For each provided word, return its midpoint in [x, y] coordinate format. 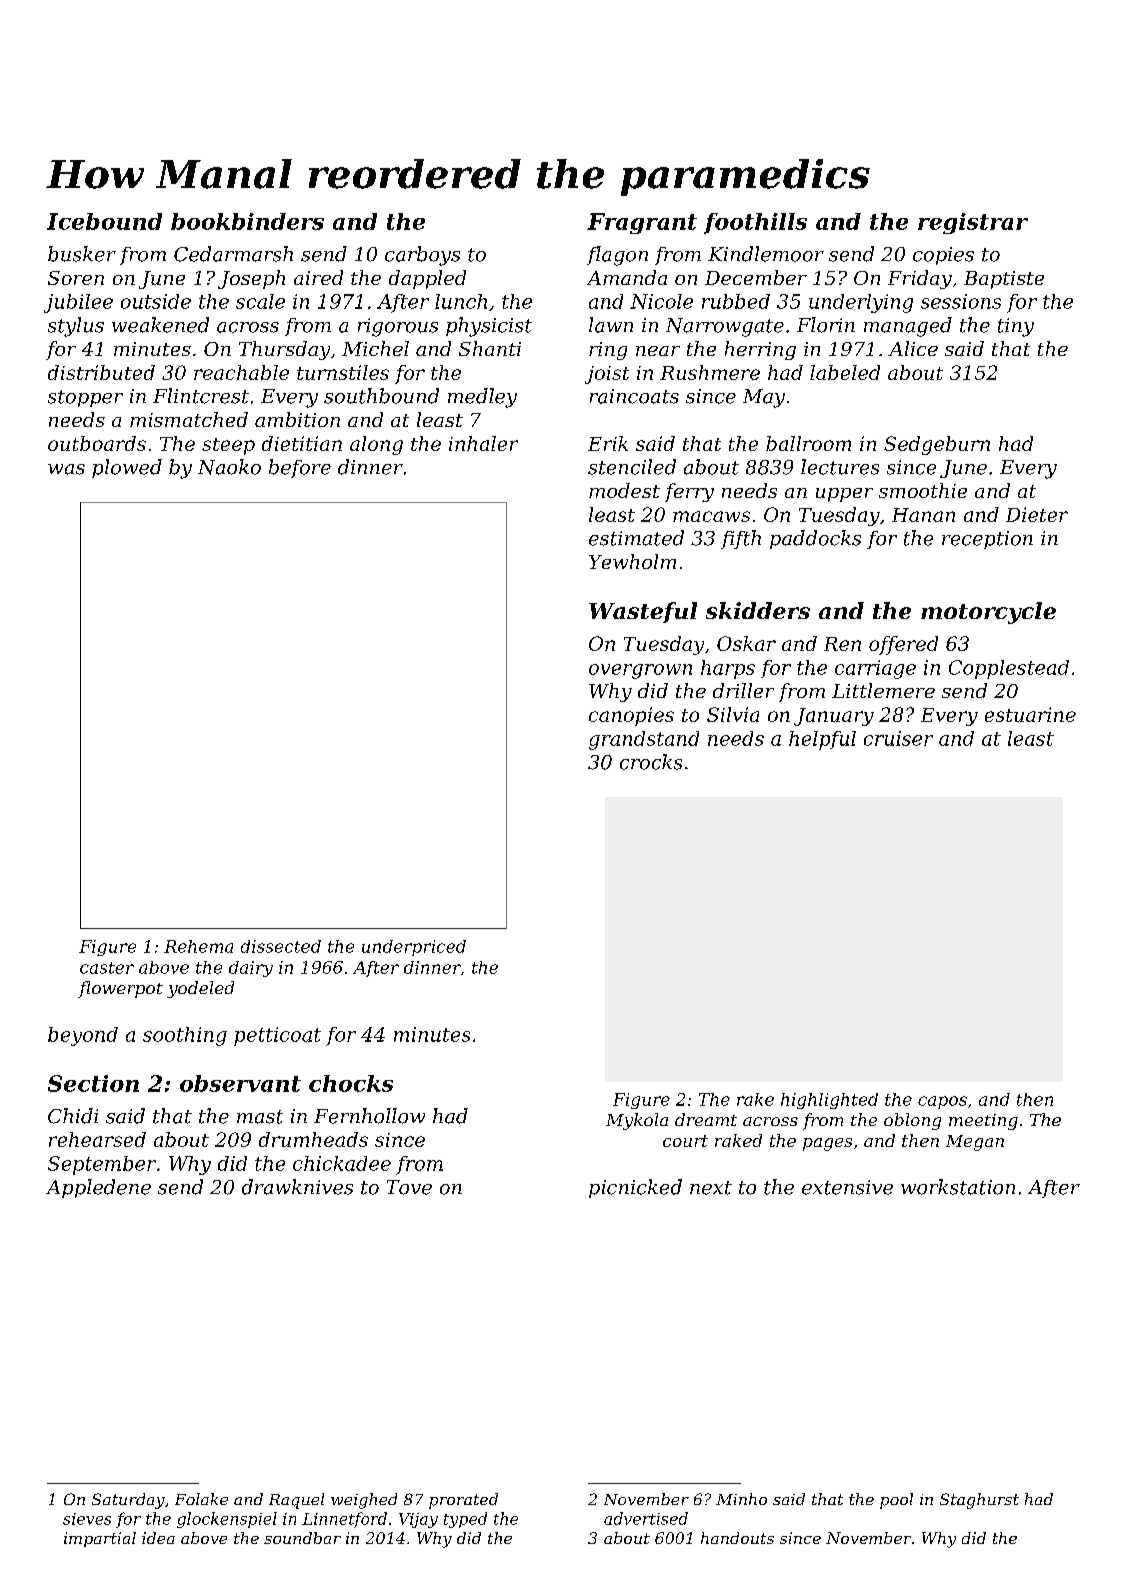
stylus [76, 327]
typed [465, 1520]
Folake [201, 1499]
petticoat [277, 1036]
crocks [651, 762]
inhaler [483, 443]
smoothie [923, 490]
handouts [737, 1538]
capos [942, 1102]
